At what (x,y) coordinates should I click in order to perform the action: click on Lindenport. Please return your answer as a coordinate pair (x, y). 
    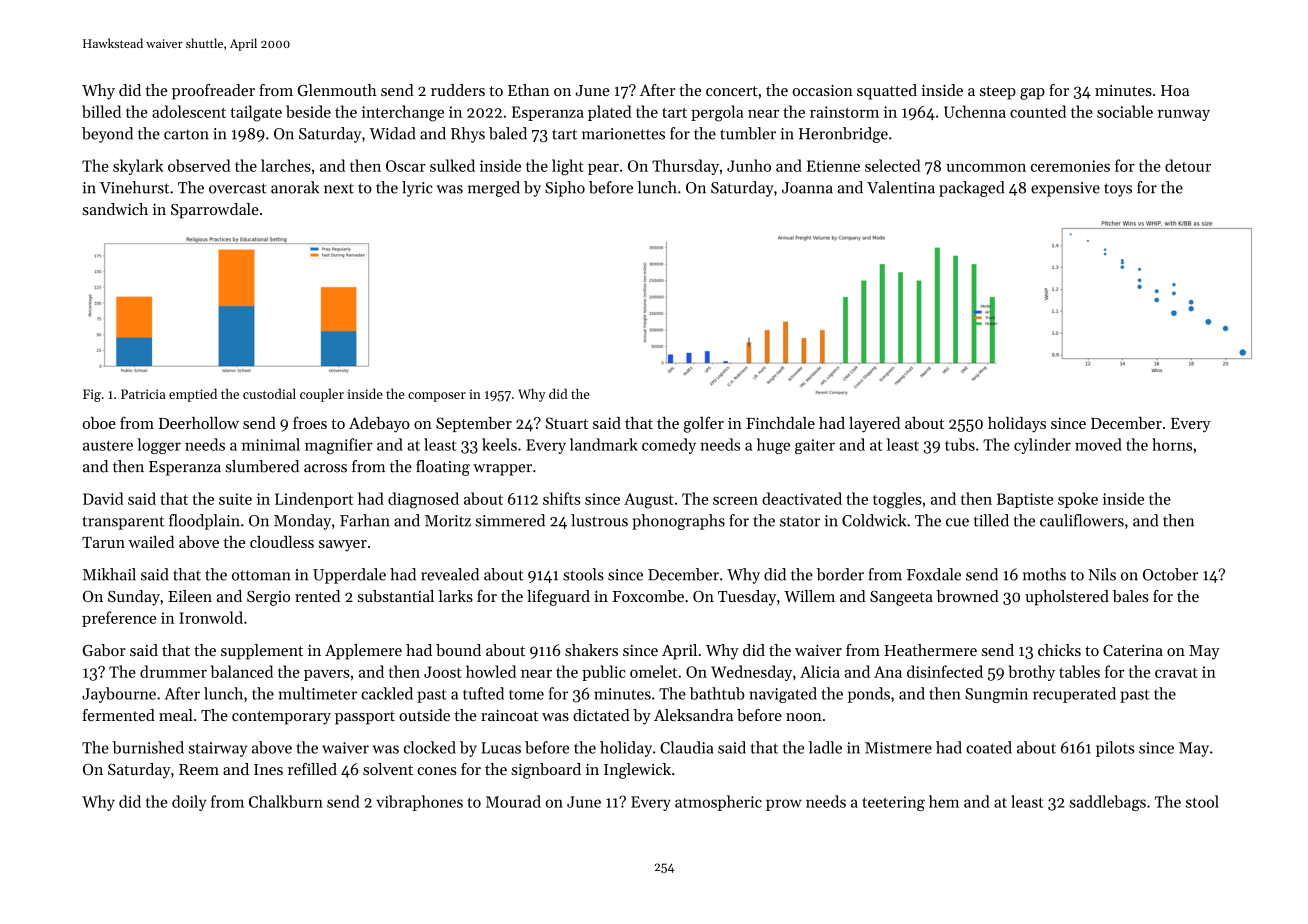
    Looking at the image, I should click on (314, 500).
